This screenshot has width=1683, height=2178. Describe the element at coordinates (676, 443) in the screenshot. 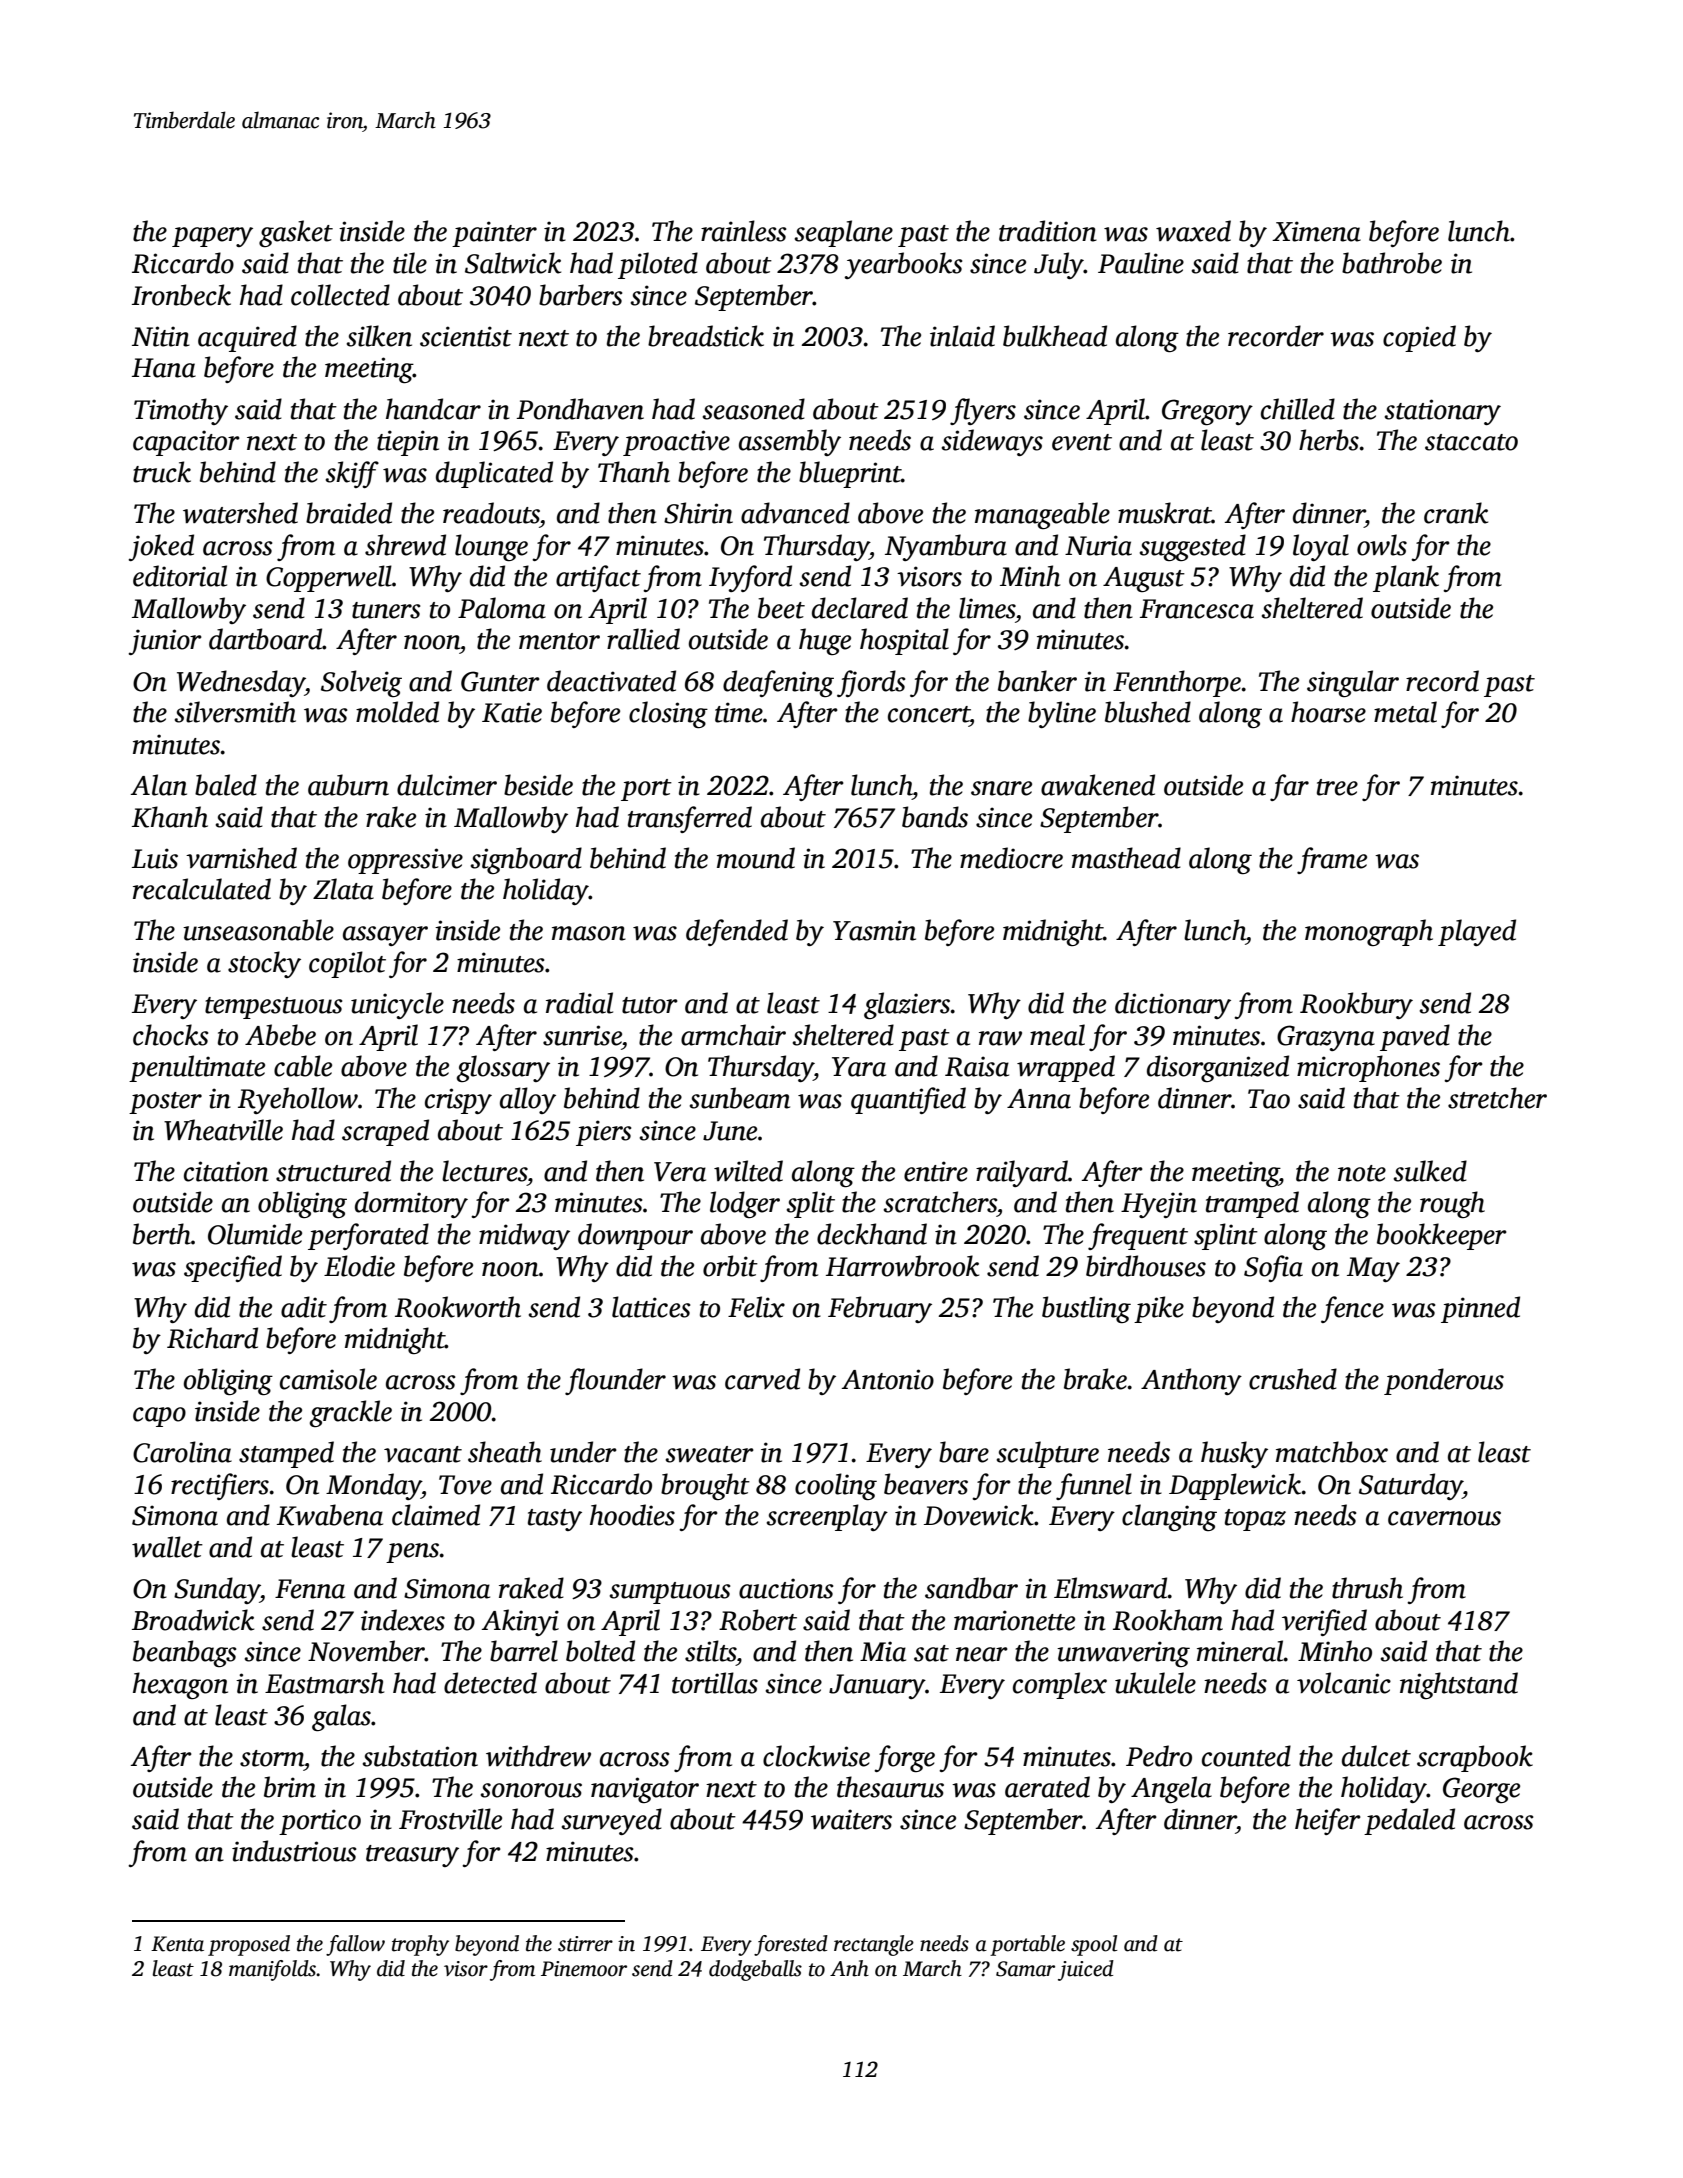

I see `proactive` at that location.
